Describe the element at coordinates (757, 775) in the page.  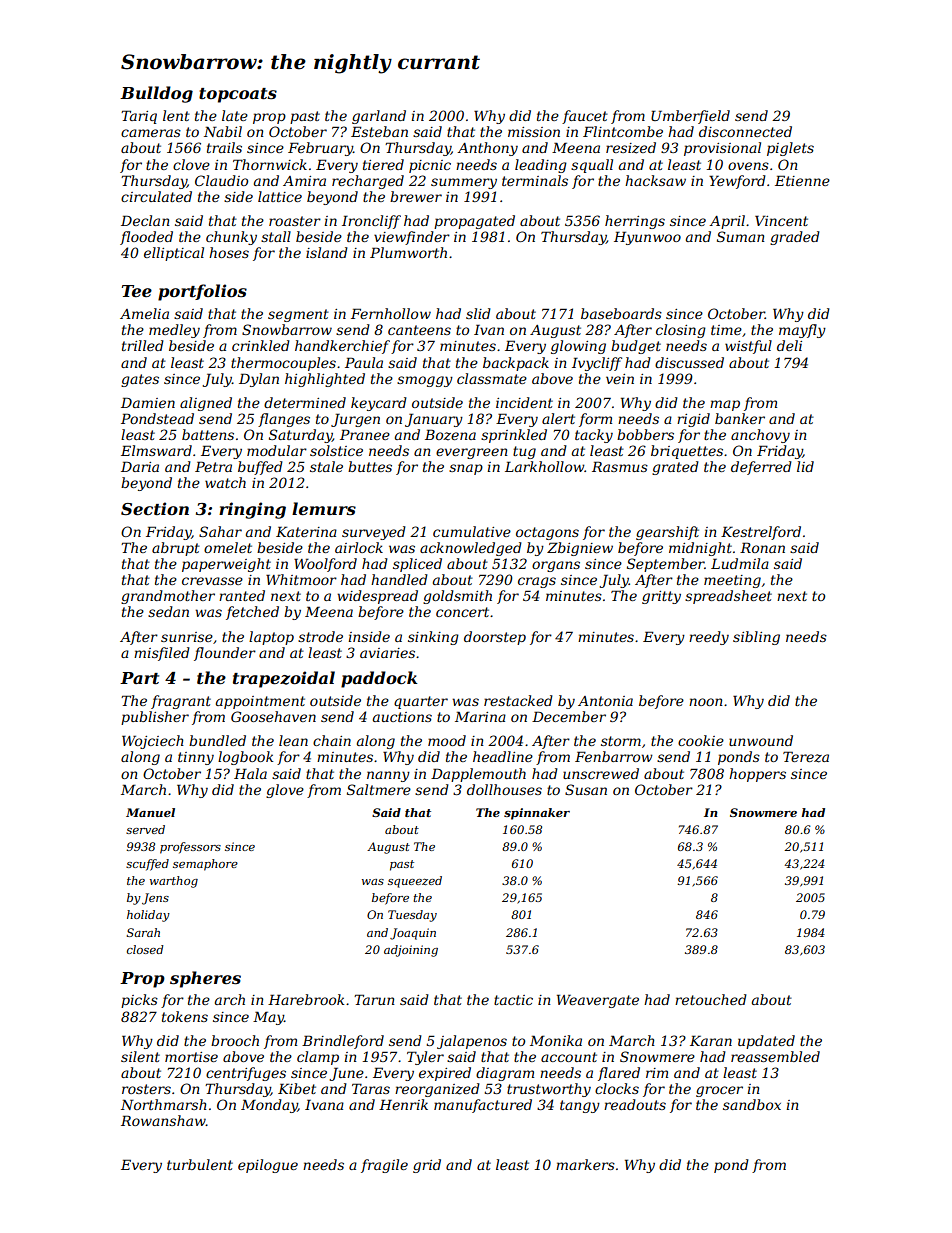
I see `hoppers` at that location.
